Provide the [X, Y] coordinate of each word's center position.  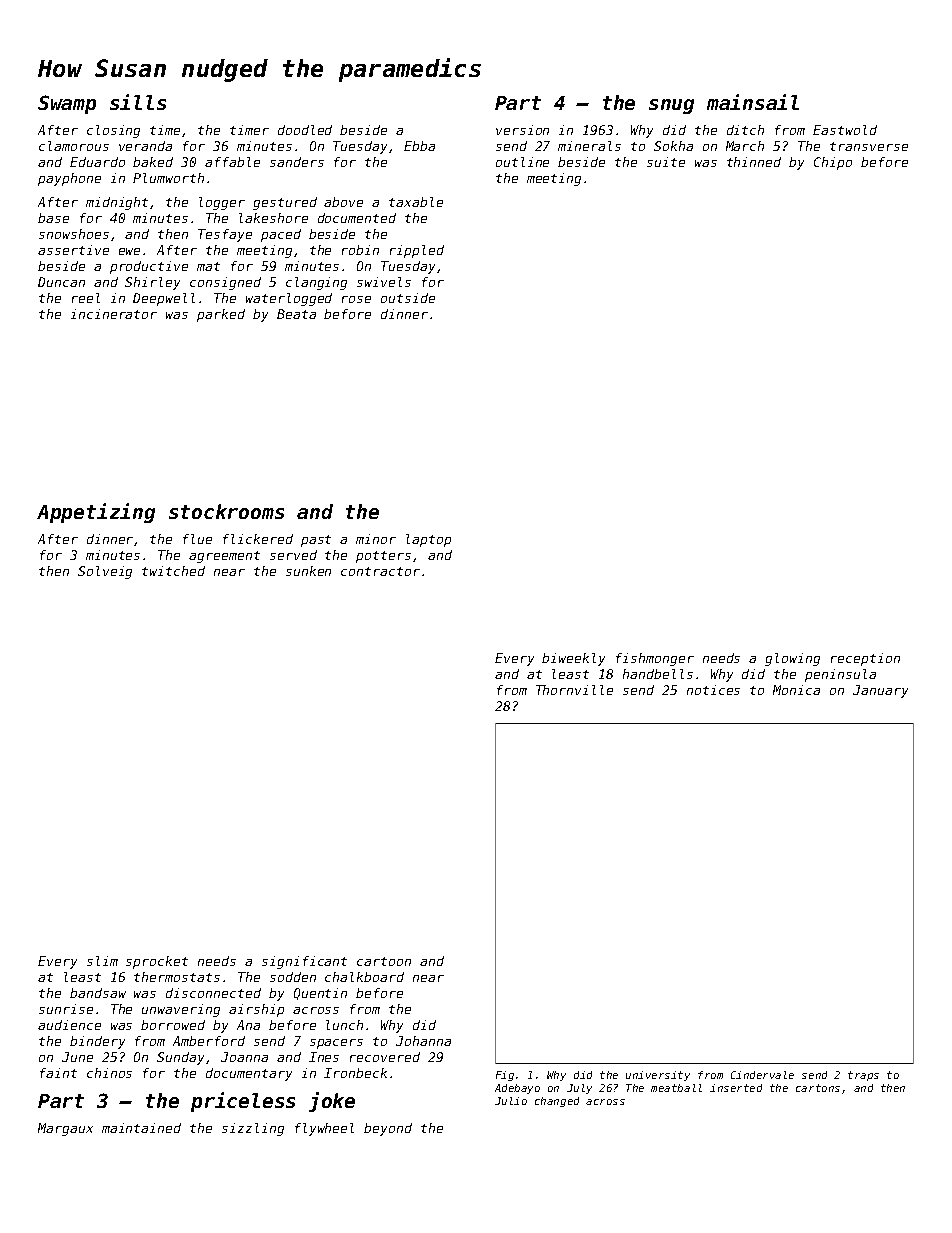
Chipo [833, 163]
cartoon [384, 961]
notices [713, 690]
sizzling [253, 1129]
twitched [173, 571]
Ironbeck [355, 1073]
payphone [69, 179]
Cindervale [762, 1075]
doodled [305, 130]
